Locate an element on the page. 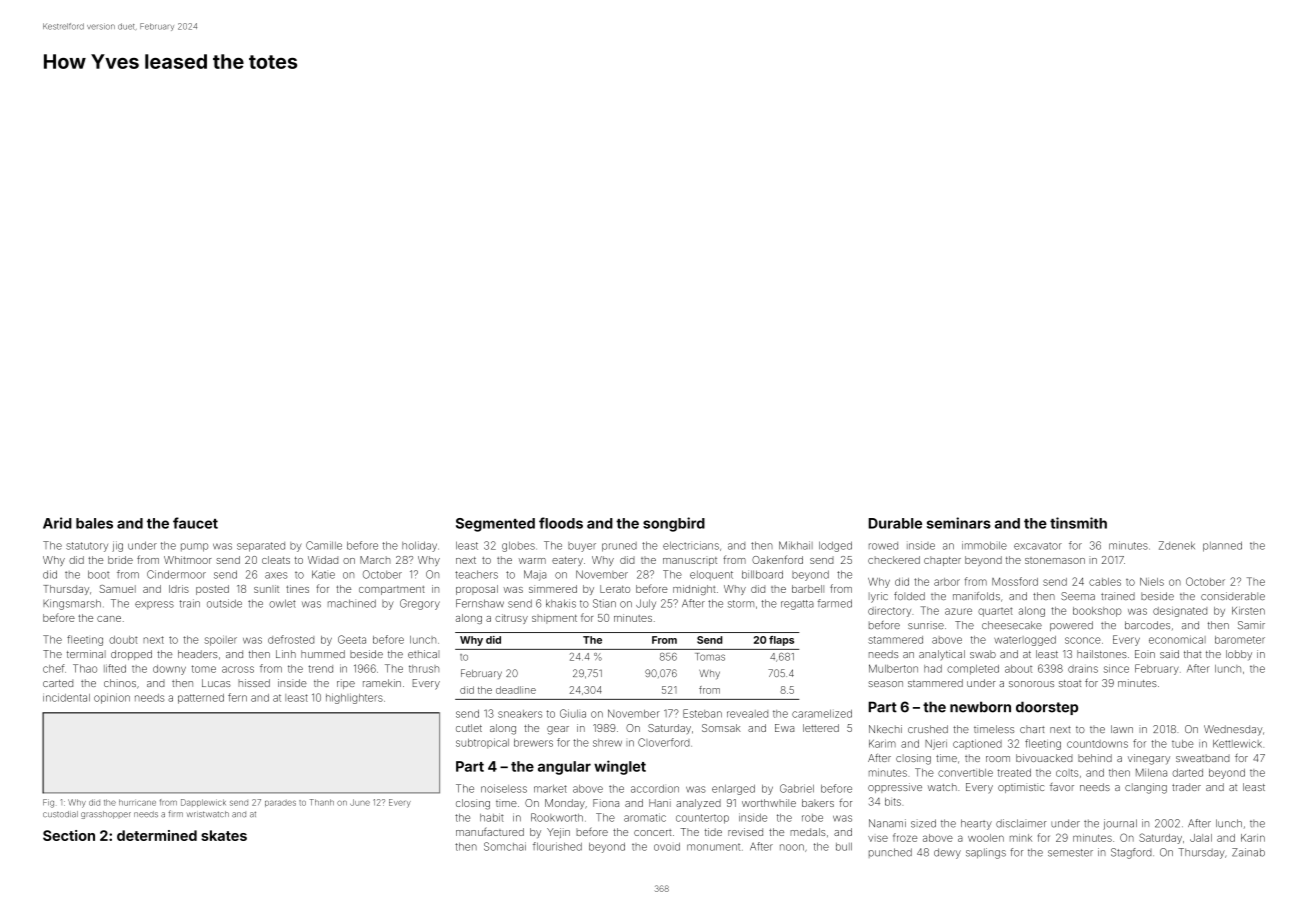 This page has height=924, width=1308. Section is located at coordinates (69, 835).
